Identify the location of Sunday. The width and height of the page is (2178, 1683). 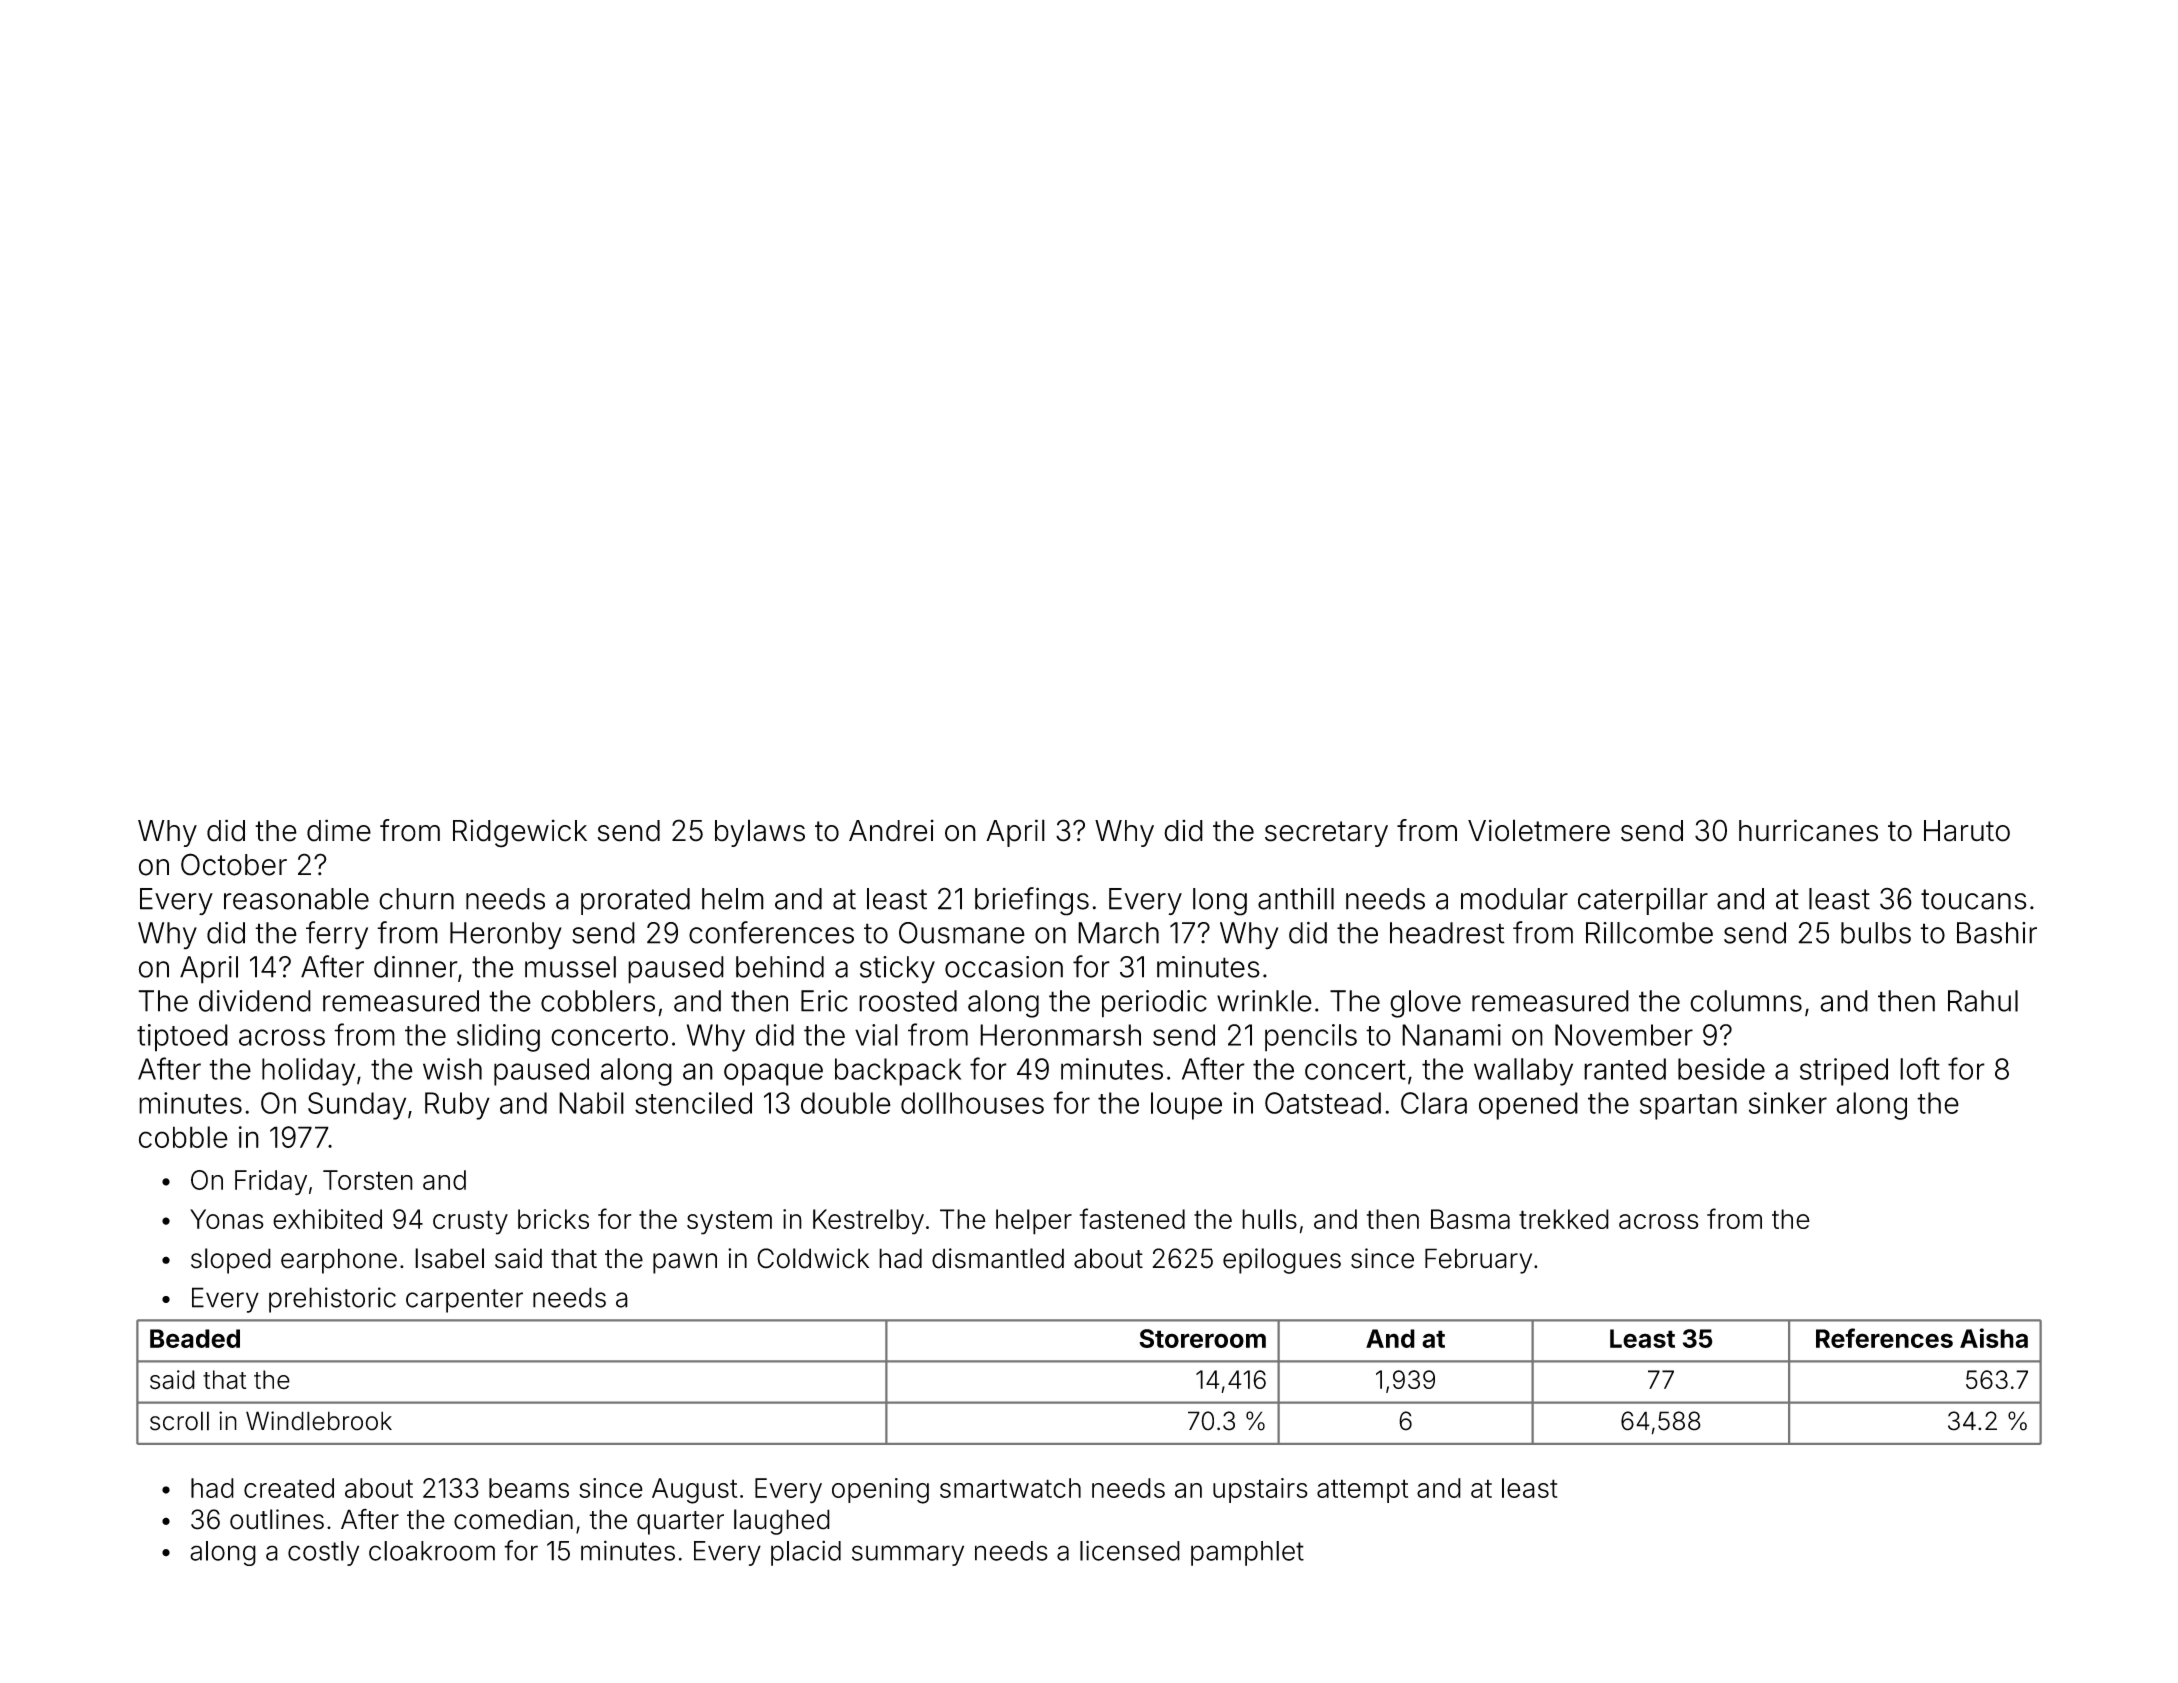
(357, 1106).
